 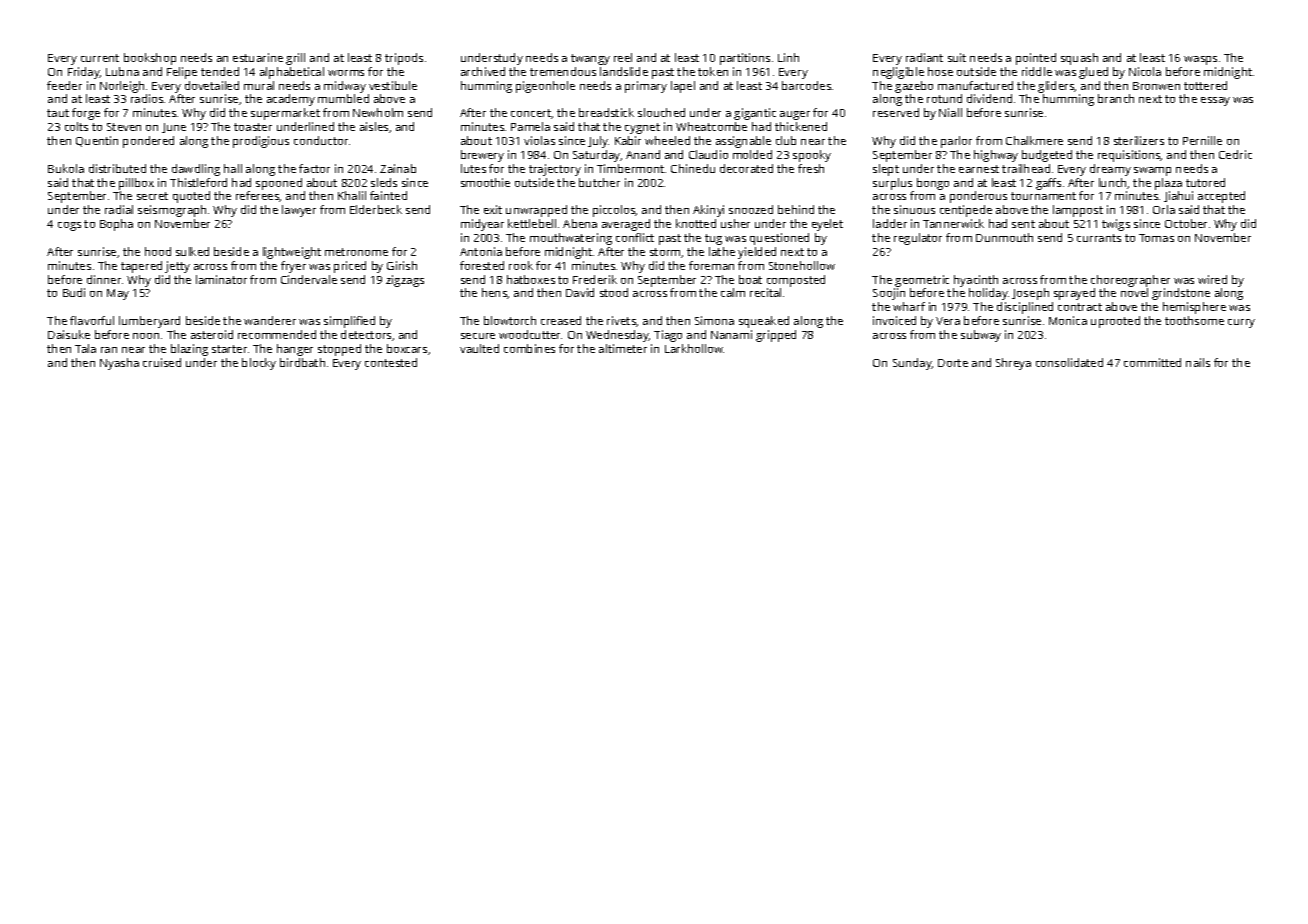 What do you see at coordinates (623, 57) in the image?
I see `reel` at bounding box center [623, 57].
